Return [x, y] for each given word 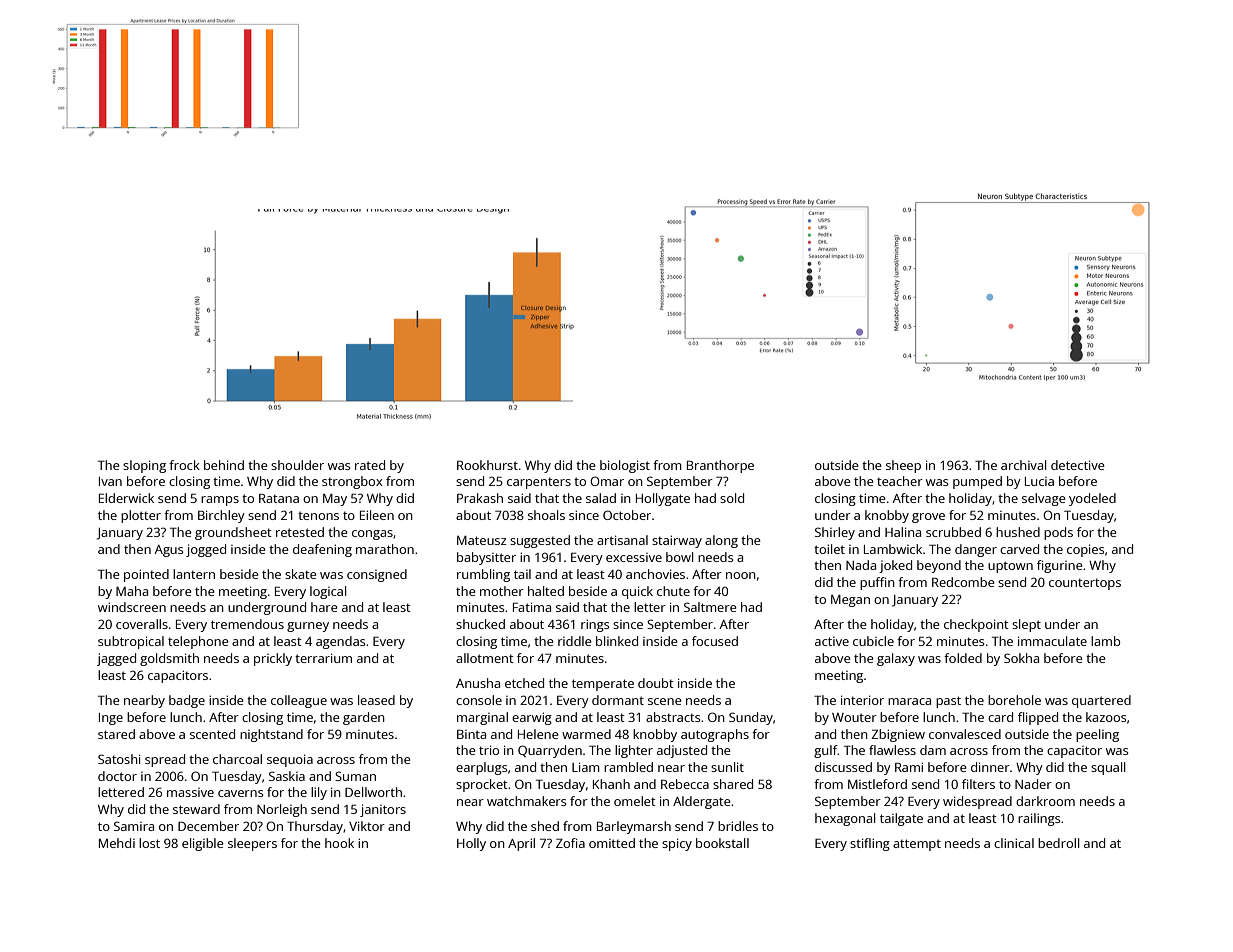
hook [339, 843]
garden [364, 718]
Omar [607, 481]
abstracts [673, 717]
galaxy [896, 659]
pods [1058, 533]
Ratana [279, 498]
